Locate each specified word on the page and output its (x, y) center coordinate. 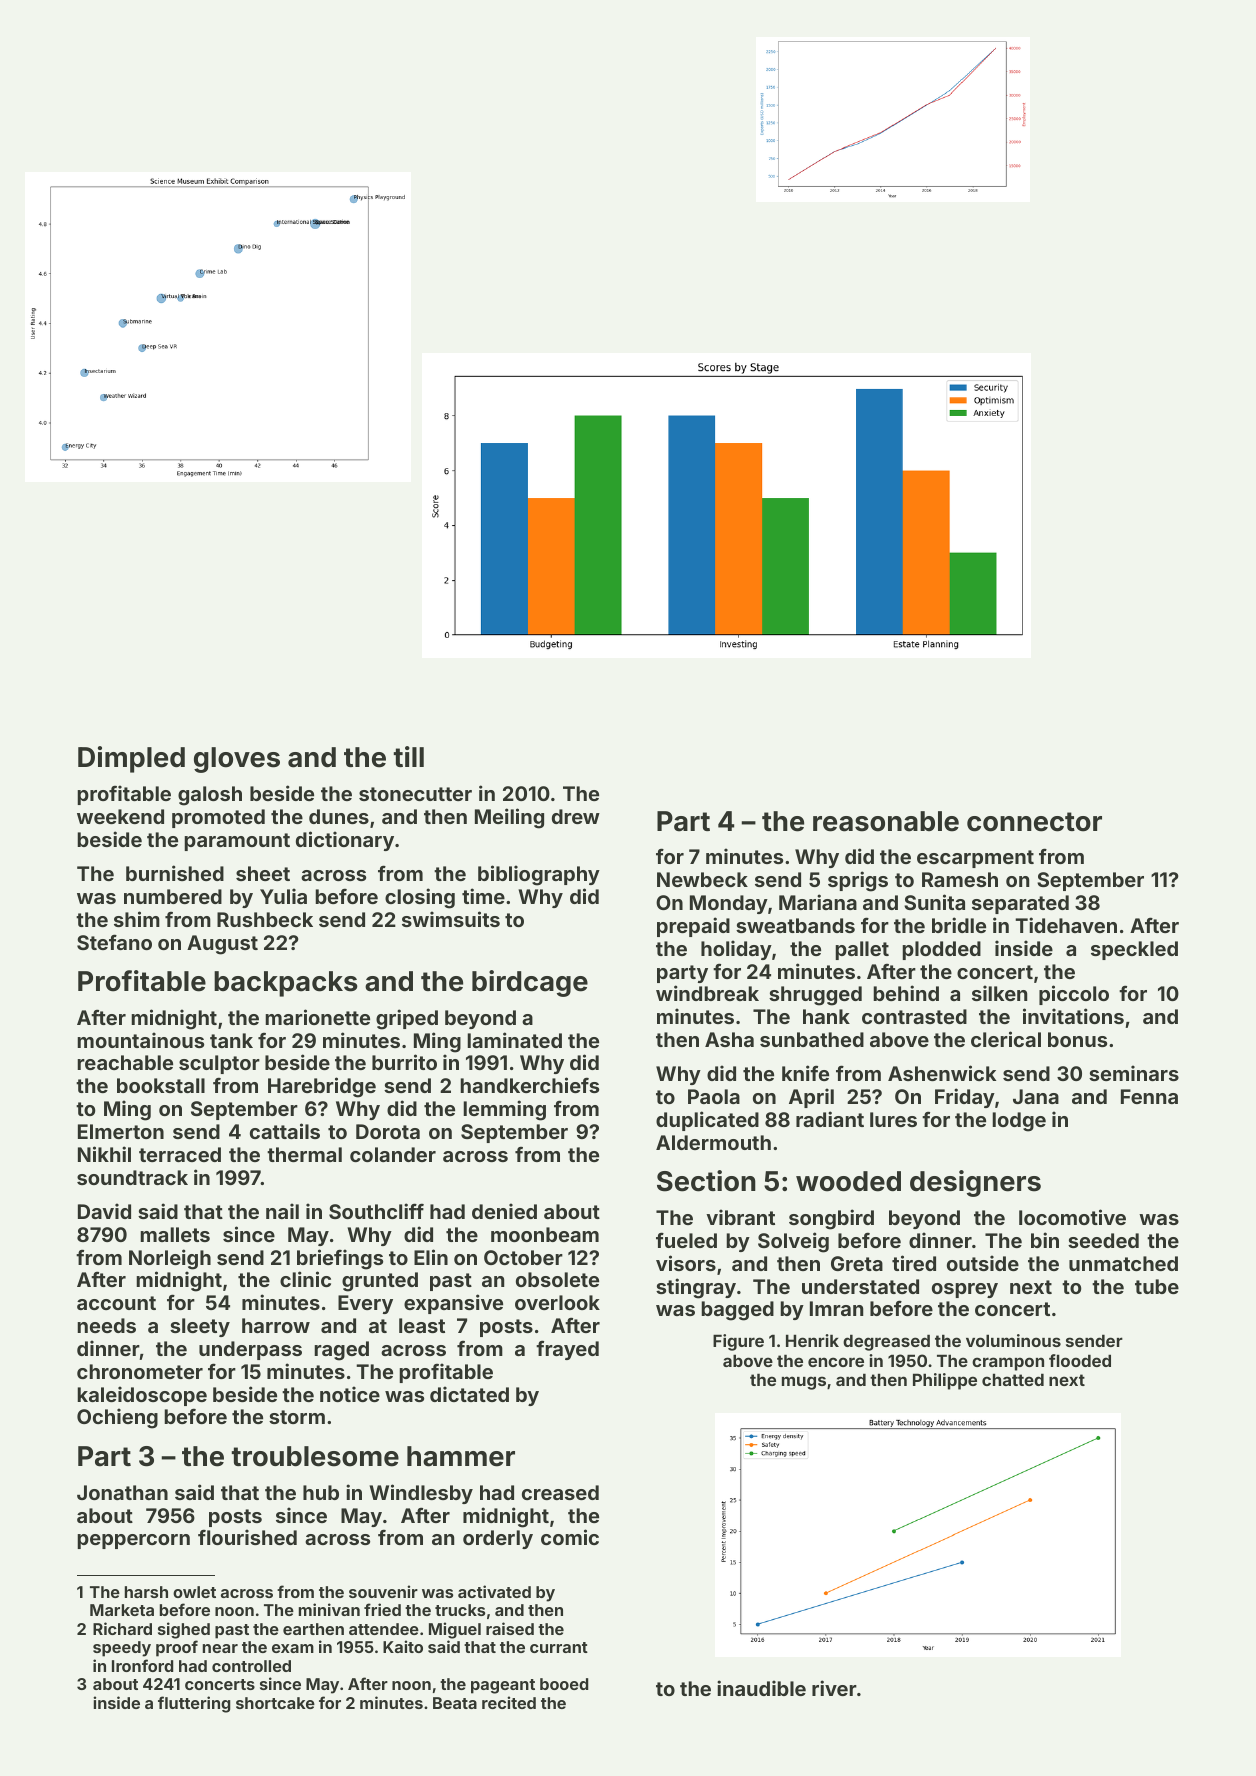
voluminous (1013, 1340)
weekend (120, 816)
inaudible (761, 1688)
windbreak (707, 993)
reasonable (886, 821)
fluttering (194, 1704)
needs (106, 1325)
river (834, 1688)
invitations (1073, 1016)
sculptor (219, 1064)
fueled (686, 1240)
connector (1034, 822)
